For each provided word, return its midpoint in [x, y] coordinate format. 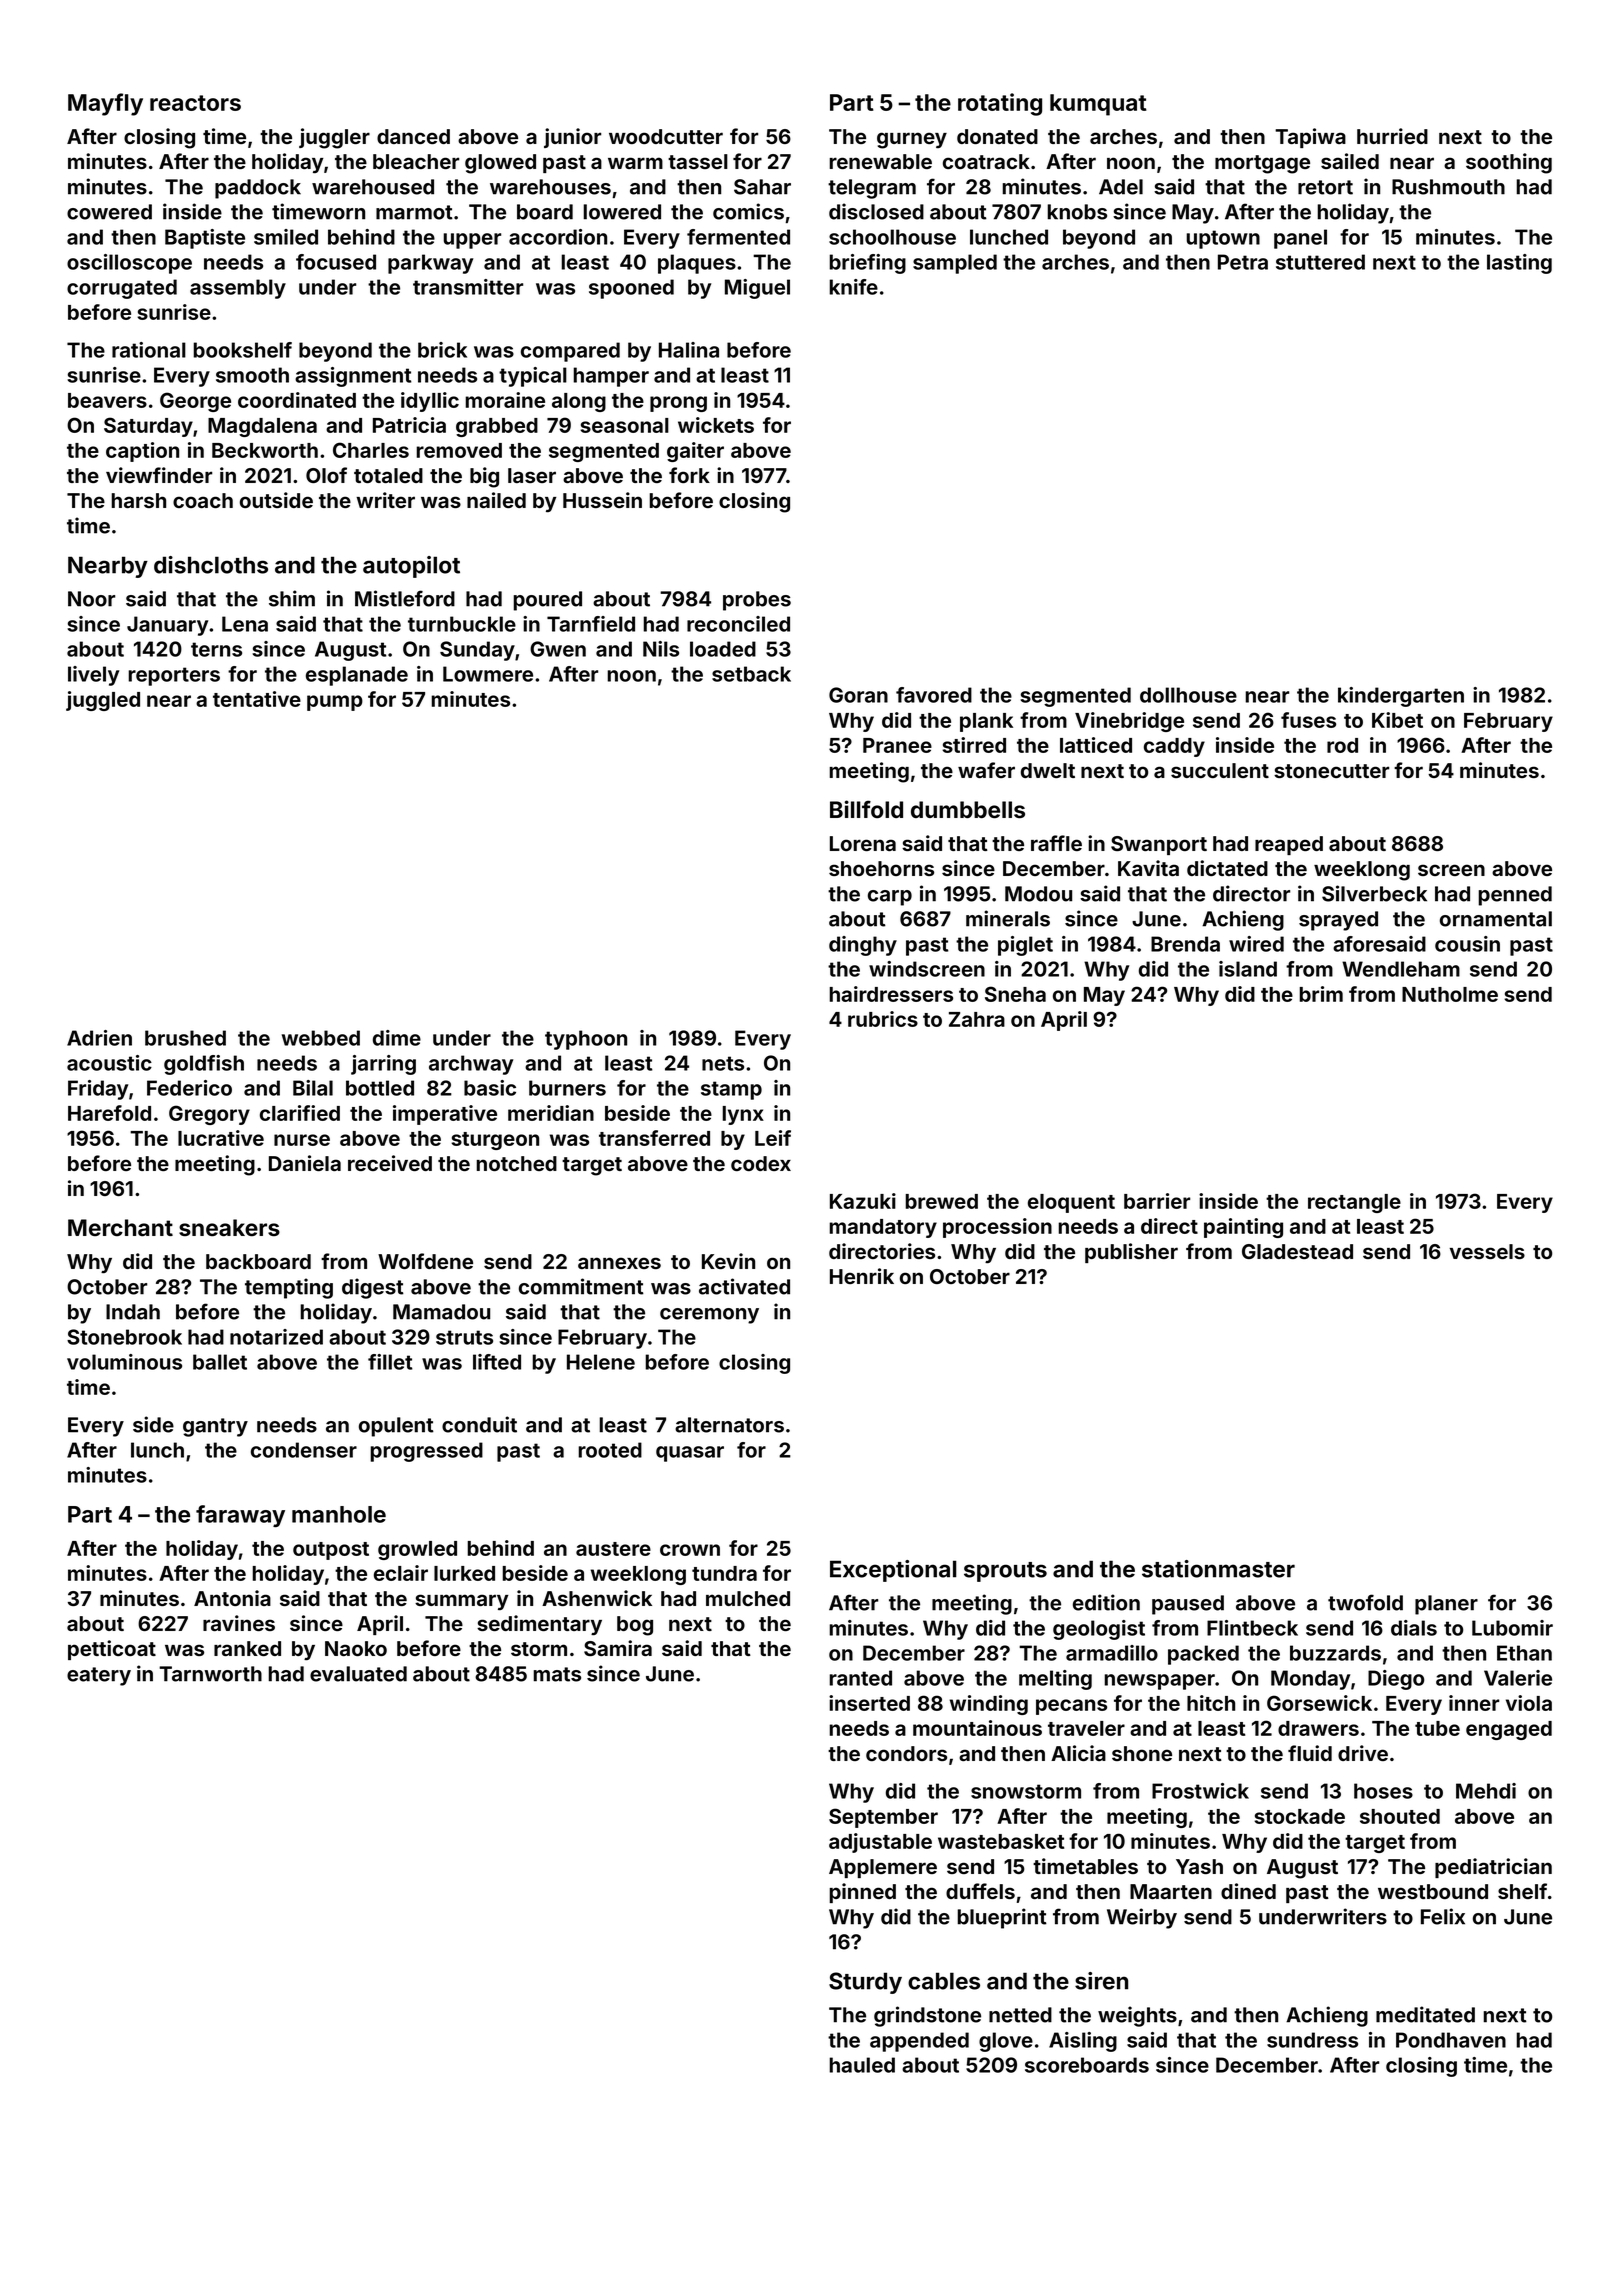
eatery [99, 1676]
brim [1321, 994]
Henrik [862, 1276]
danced [413, 136]
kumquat [1098, 105]
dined [1248, 1891]
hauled [862, 2065]
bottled [380, 1088]
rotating [1000, 104]
